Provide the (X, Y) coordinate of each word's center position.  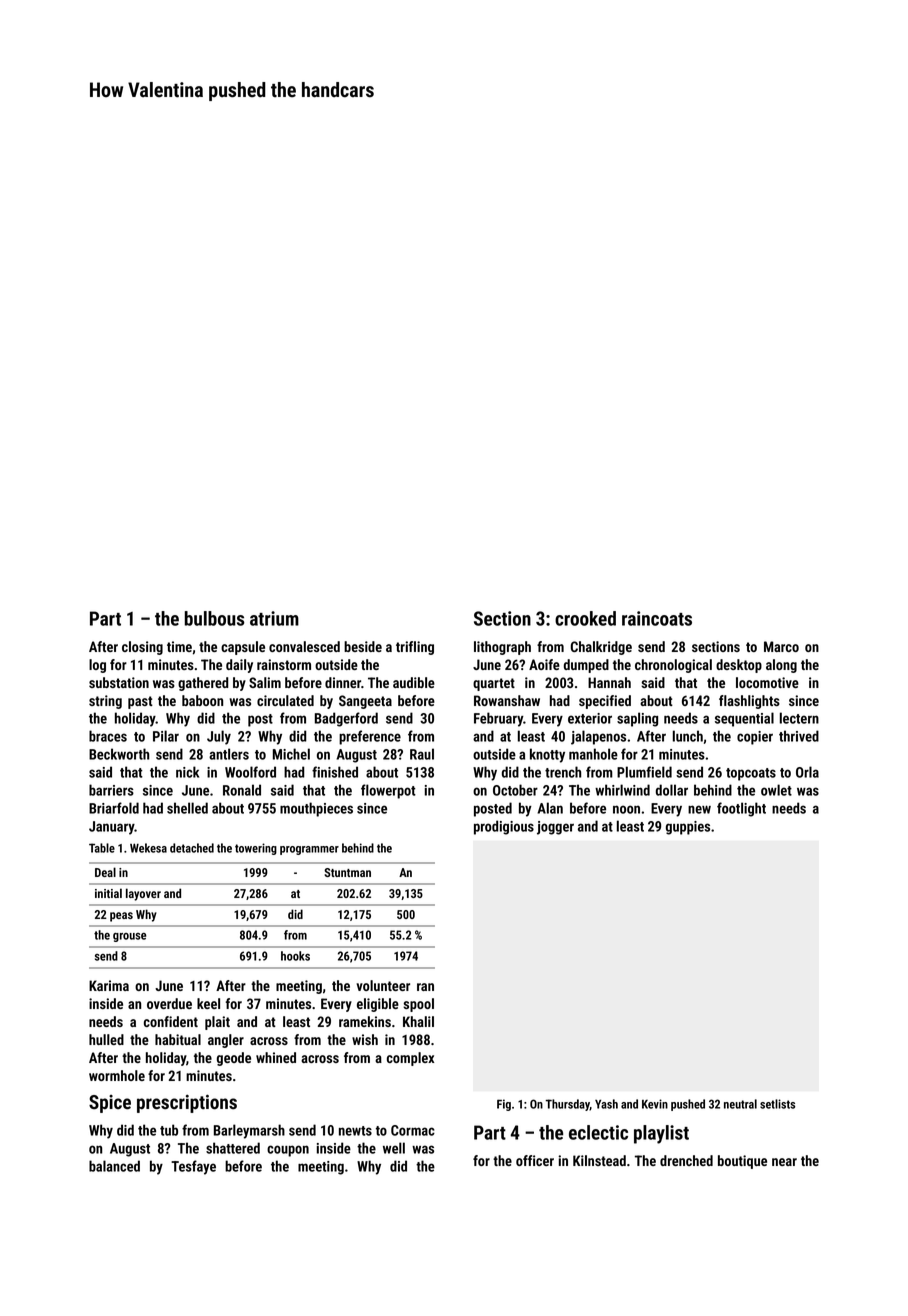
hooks (295, 956)
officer (535, 1160)
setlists (777, 1104)
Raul (422, 754)
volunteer (383, 985)
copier (755, 738)
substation (119, 682)
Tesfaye (193, 1167)
